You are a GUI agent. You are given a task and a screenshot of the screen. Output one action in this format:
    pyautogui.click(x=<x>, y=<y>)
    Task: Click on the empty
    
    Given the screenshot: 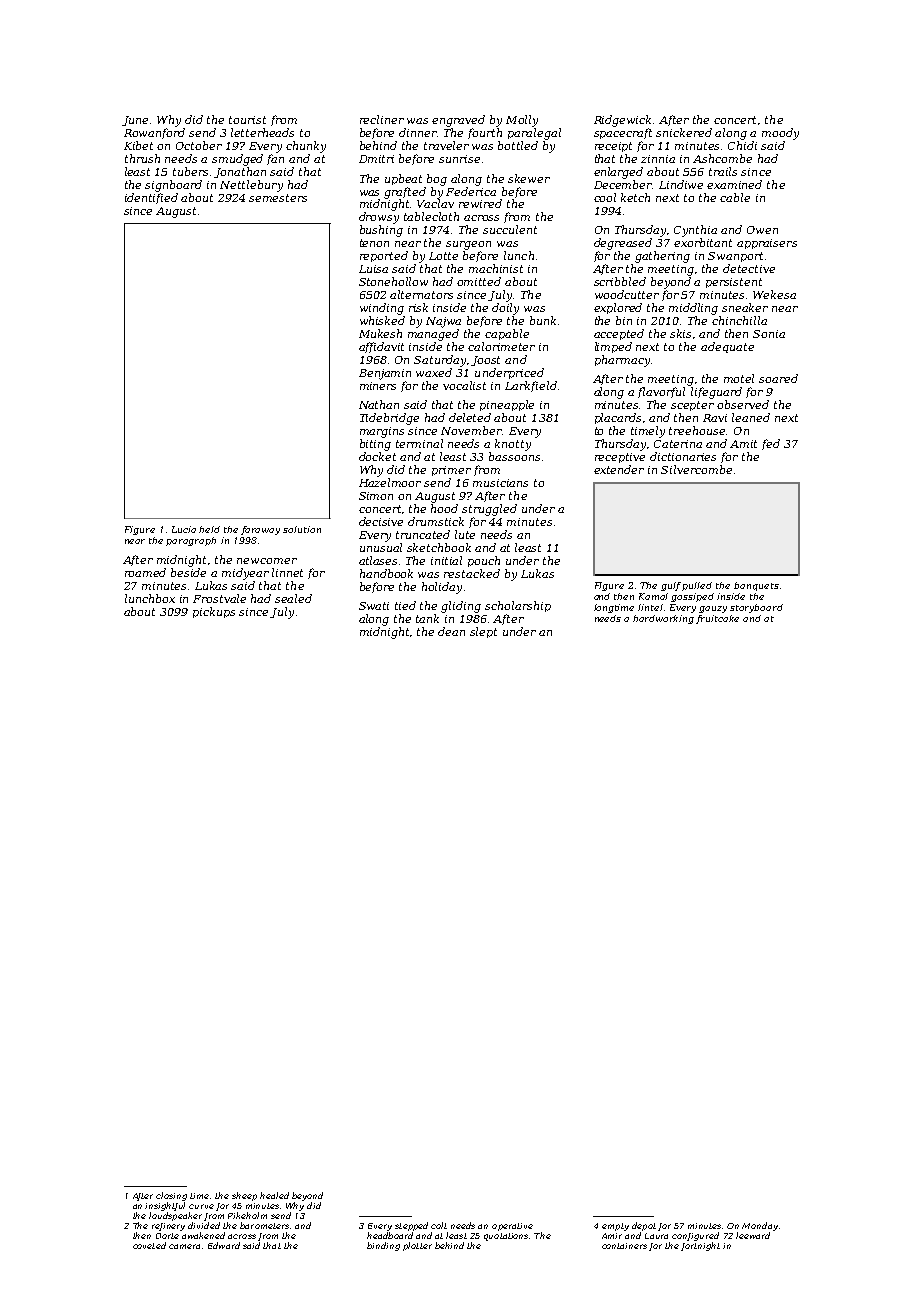 What is the action you would take?
    pyautogui.click(x=615, y=1227)
